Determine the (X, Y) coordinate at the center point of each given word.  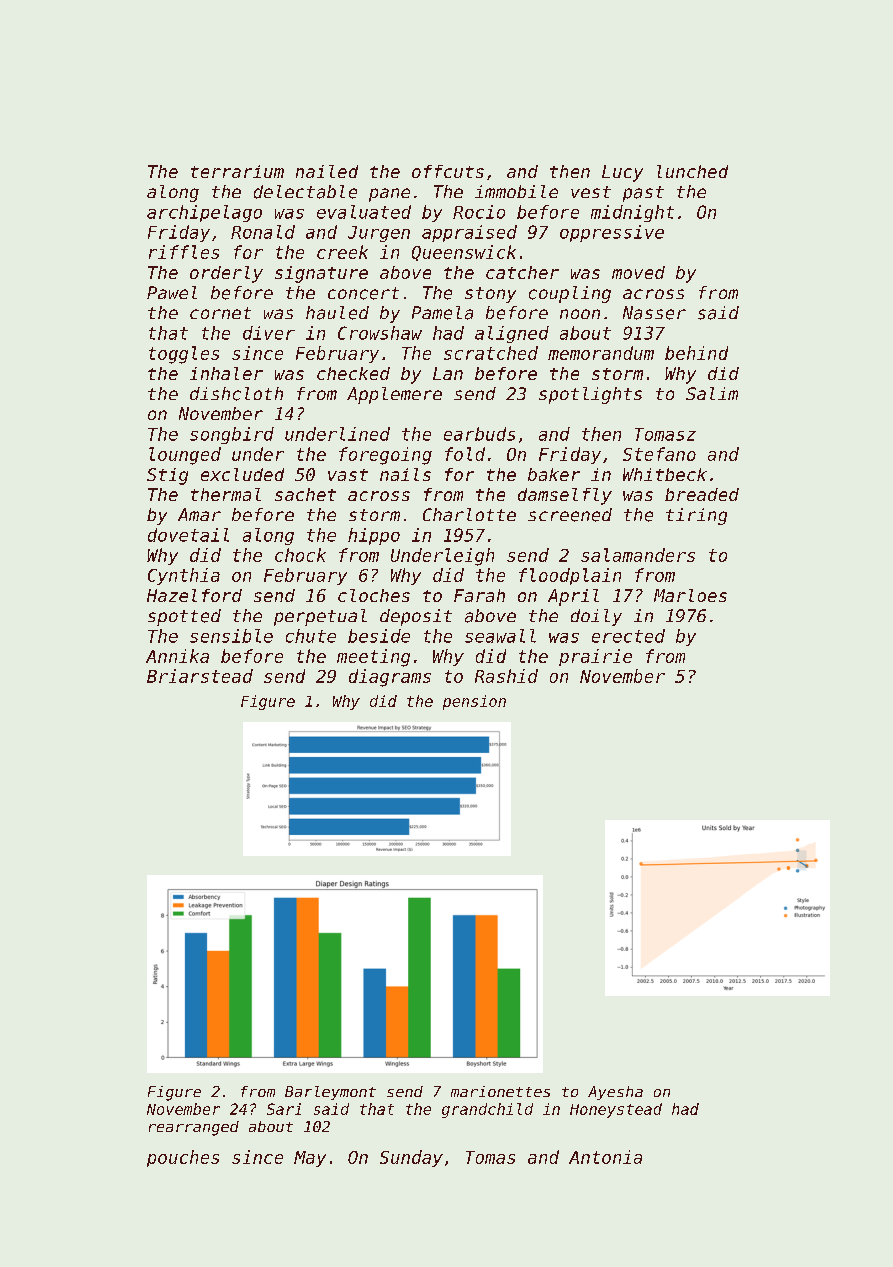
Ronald (263, 232)
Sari (284, 1109)
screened (570, 515)
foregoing (385, 456)
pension (474, 702)
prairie (595, 657)
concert (363, 293)
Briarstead (200, 676)
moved (638, 272)
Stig (167, 476)
